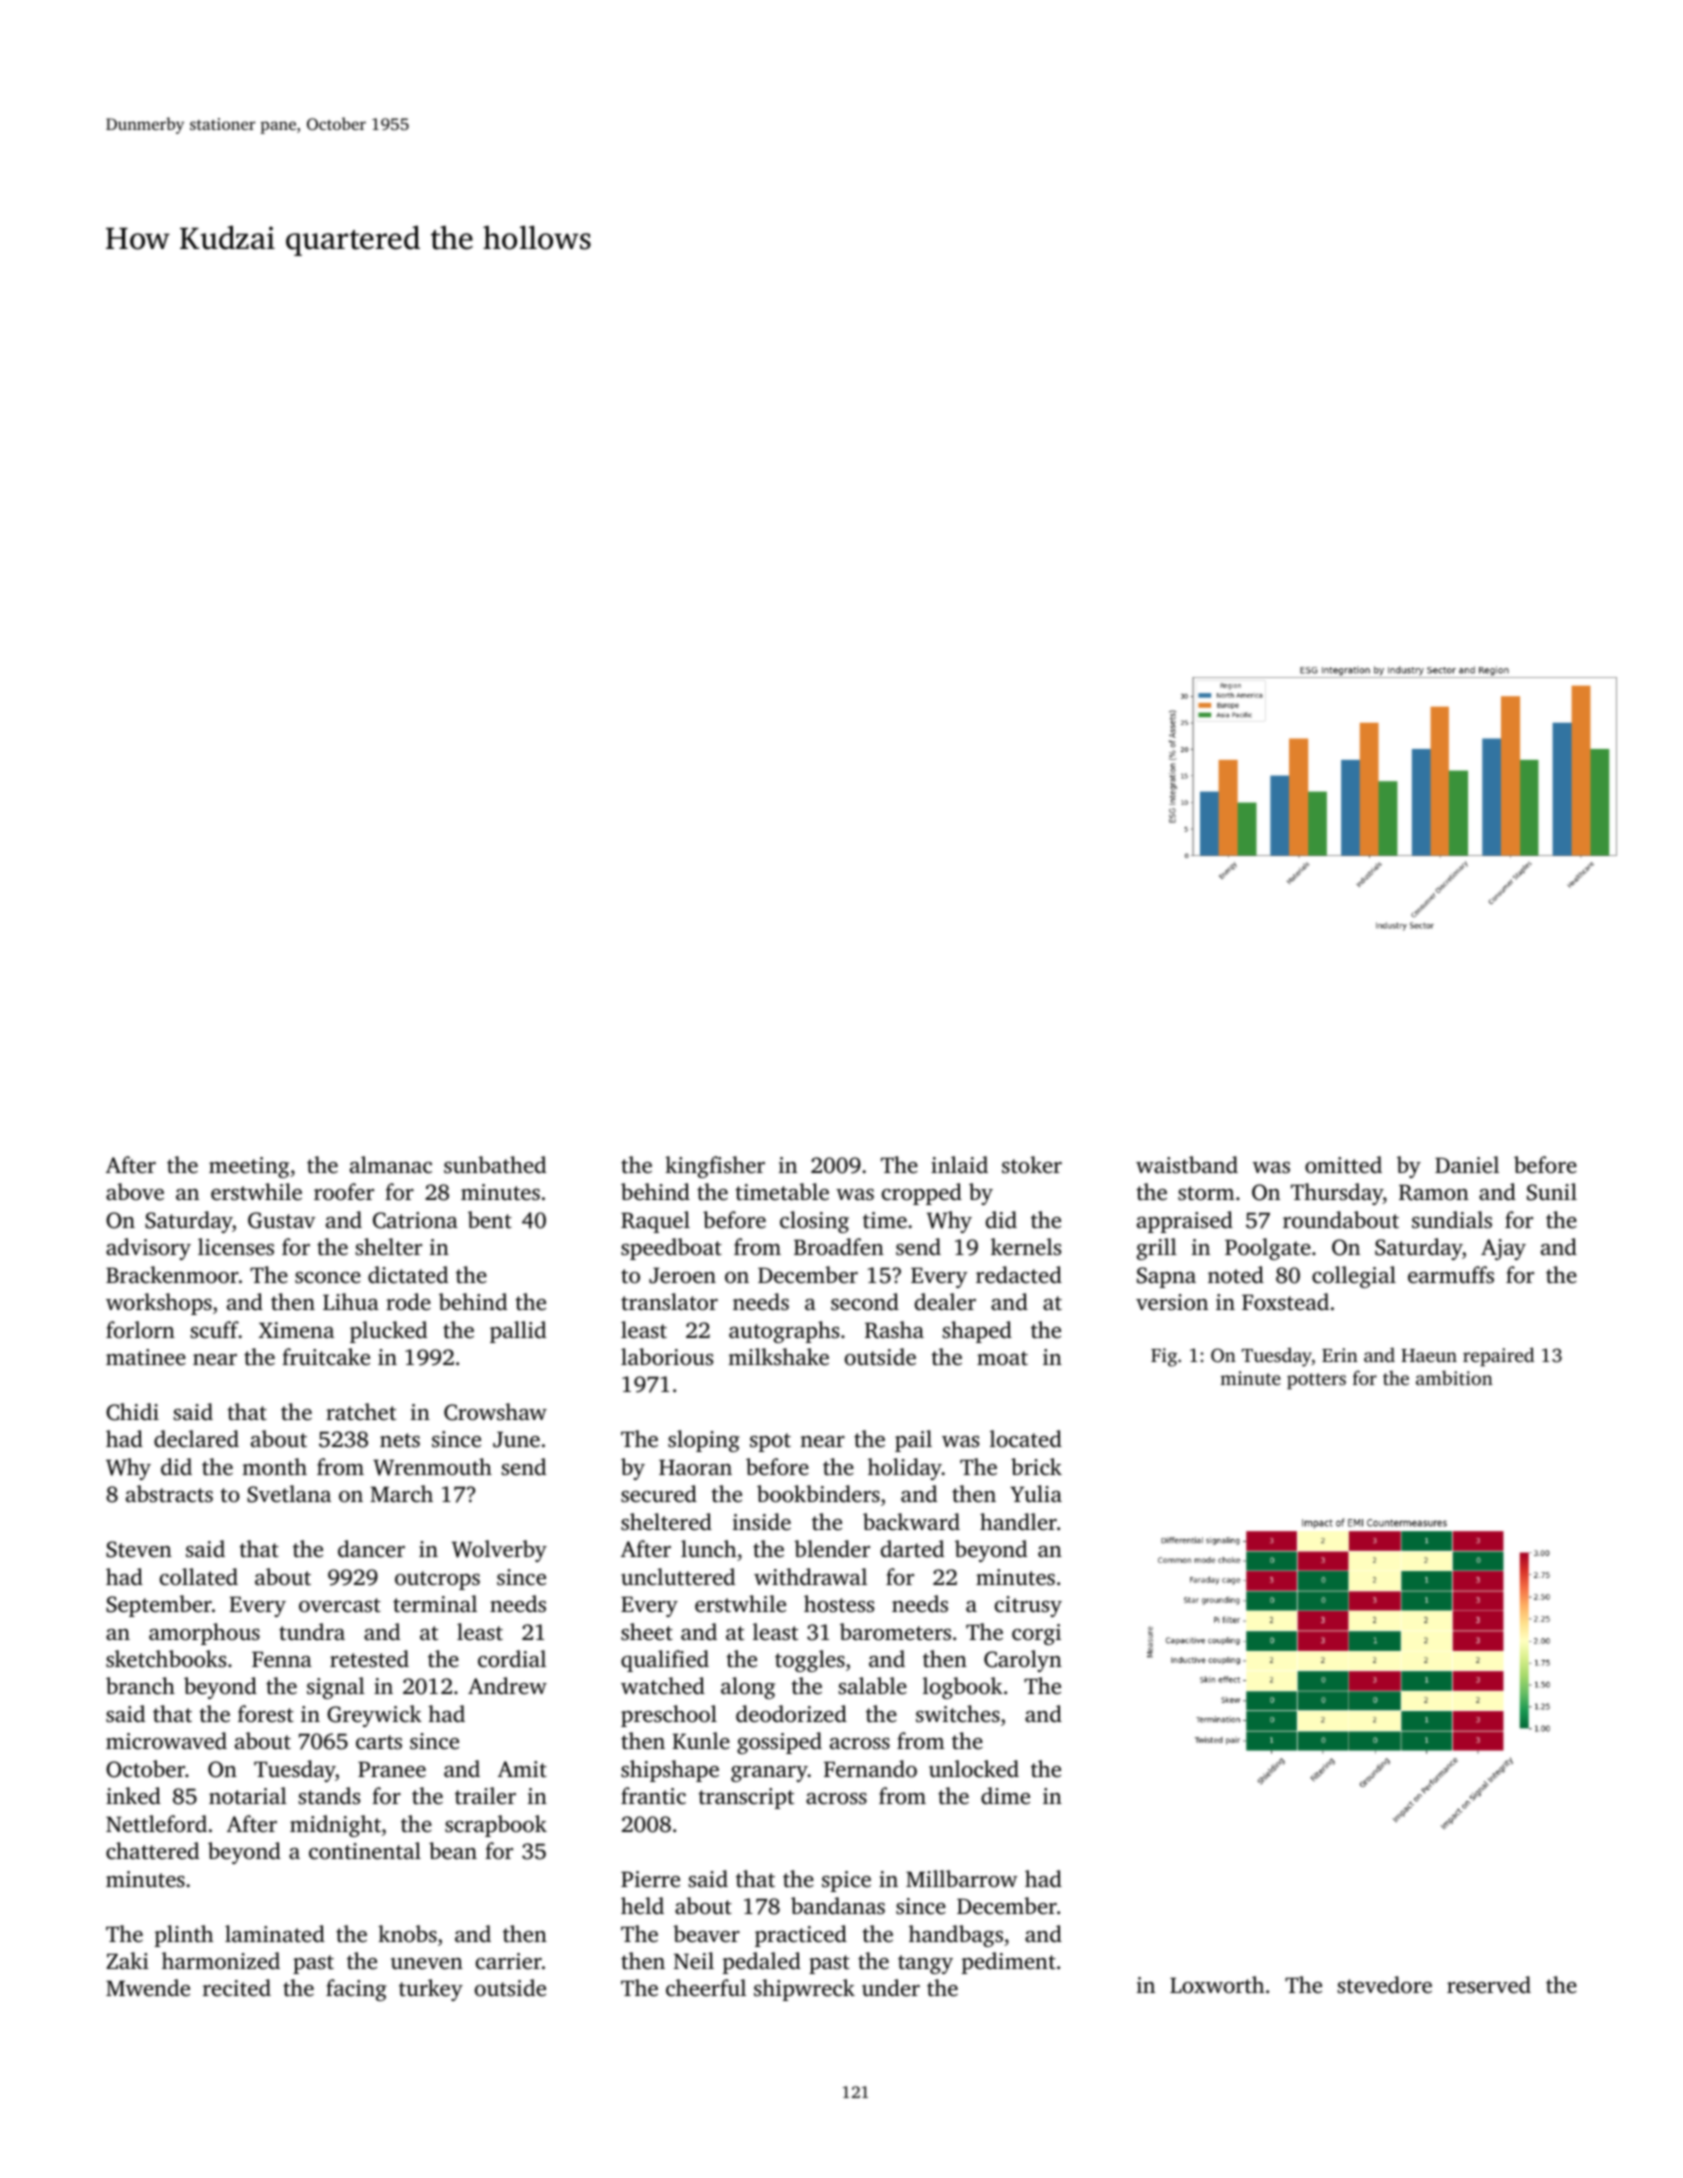  What do you see at coordinates (891, 1988) in the screenshot?
I see `under` at bounding box center [891, 1988].
